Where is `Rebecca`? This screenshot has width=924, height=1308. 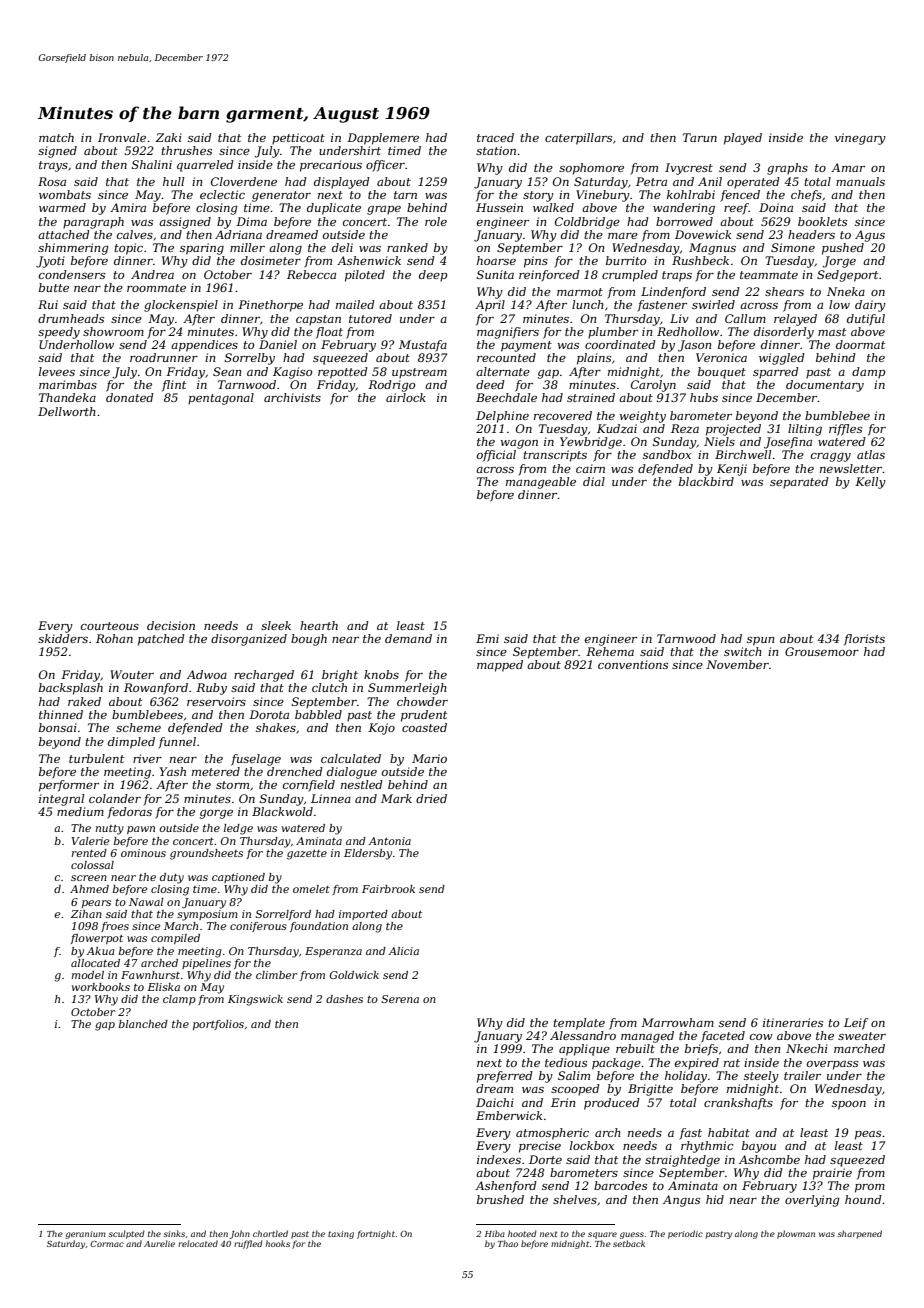
Rebecca is located at coordinates (311, 274).
